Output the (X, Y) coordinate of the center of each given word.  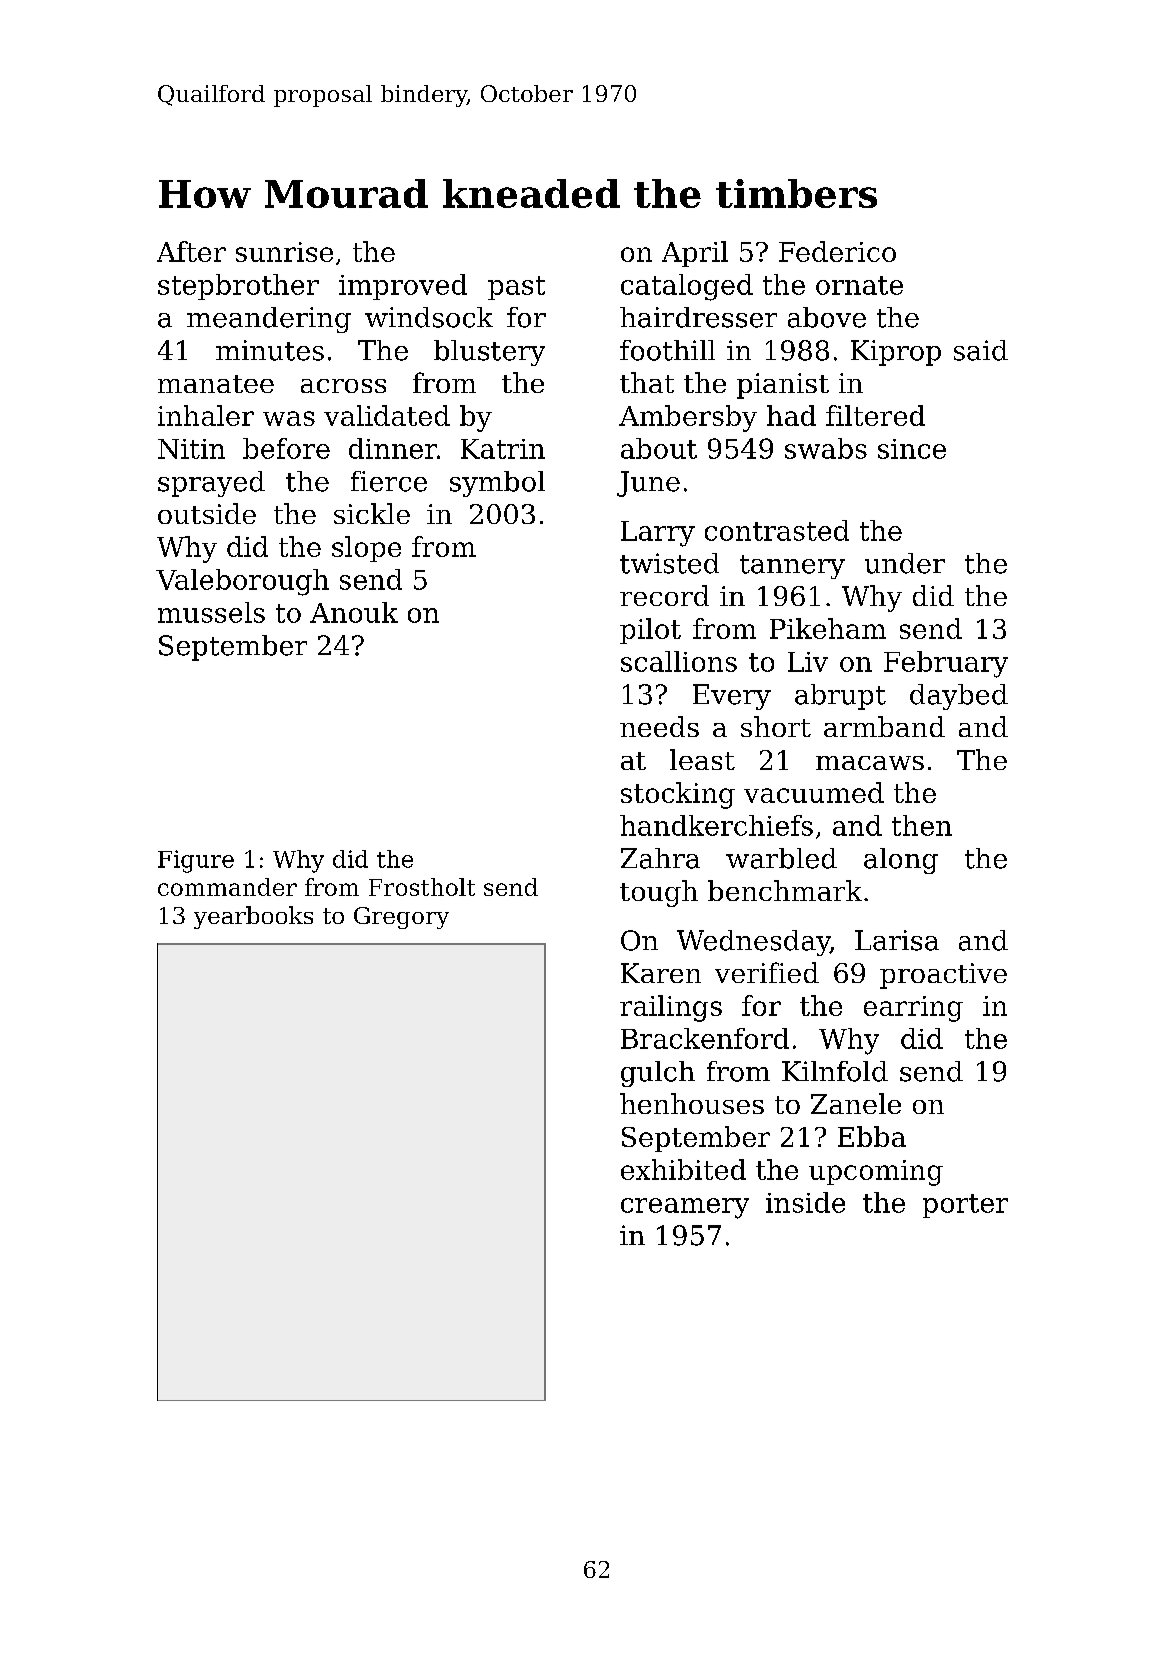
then (922, 825)
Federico (837, 251)
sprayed (211, 484)
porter (965, 1206)
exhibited (683, 1169)
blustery (489, 353)
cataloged (687, 287)
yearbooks (253, 917)
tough (659, 893)
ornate (859, 285)
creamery (685, 1208)
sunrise (284, 252)
